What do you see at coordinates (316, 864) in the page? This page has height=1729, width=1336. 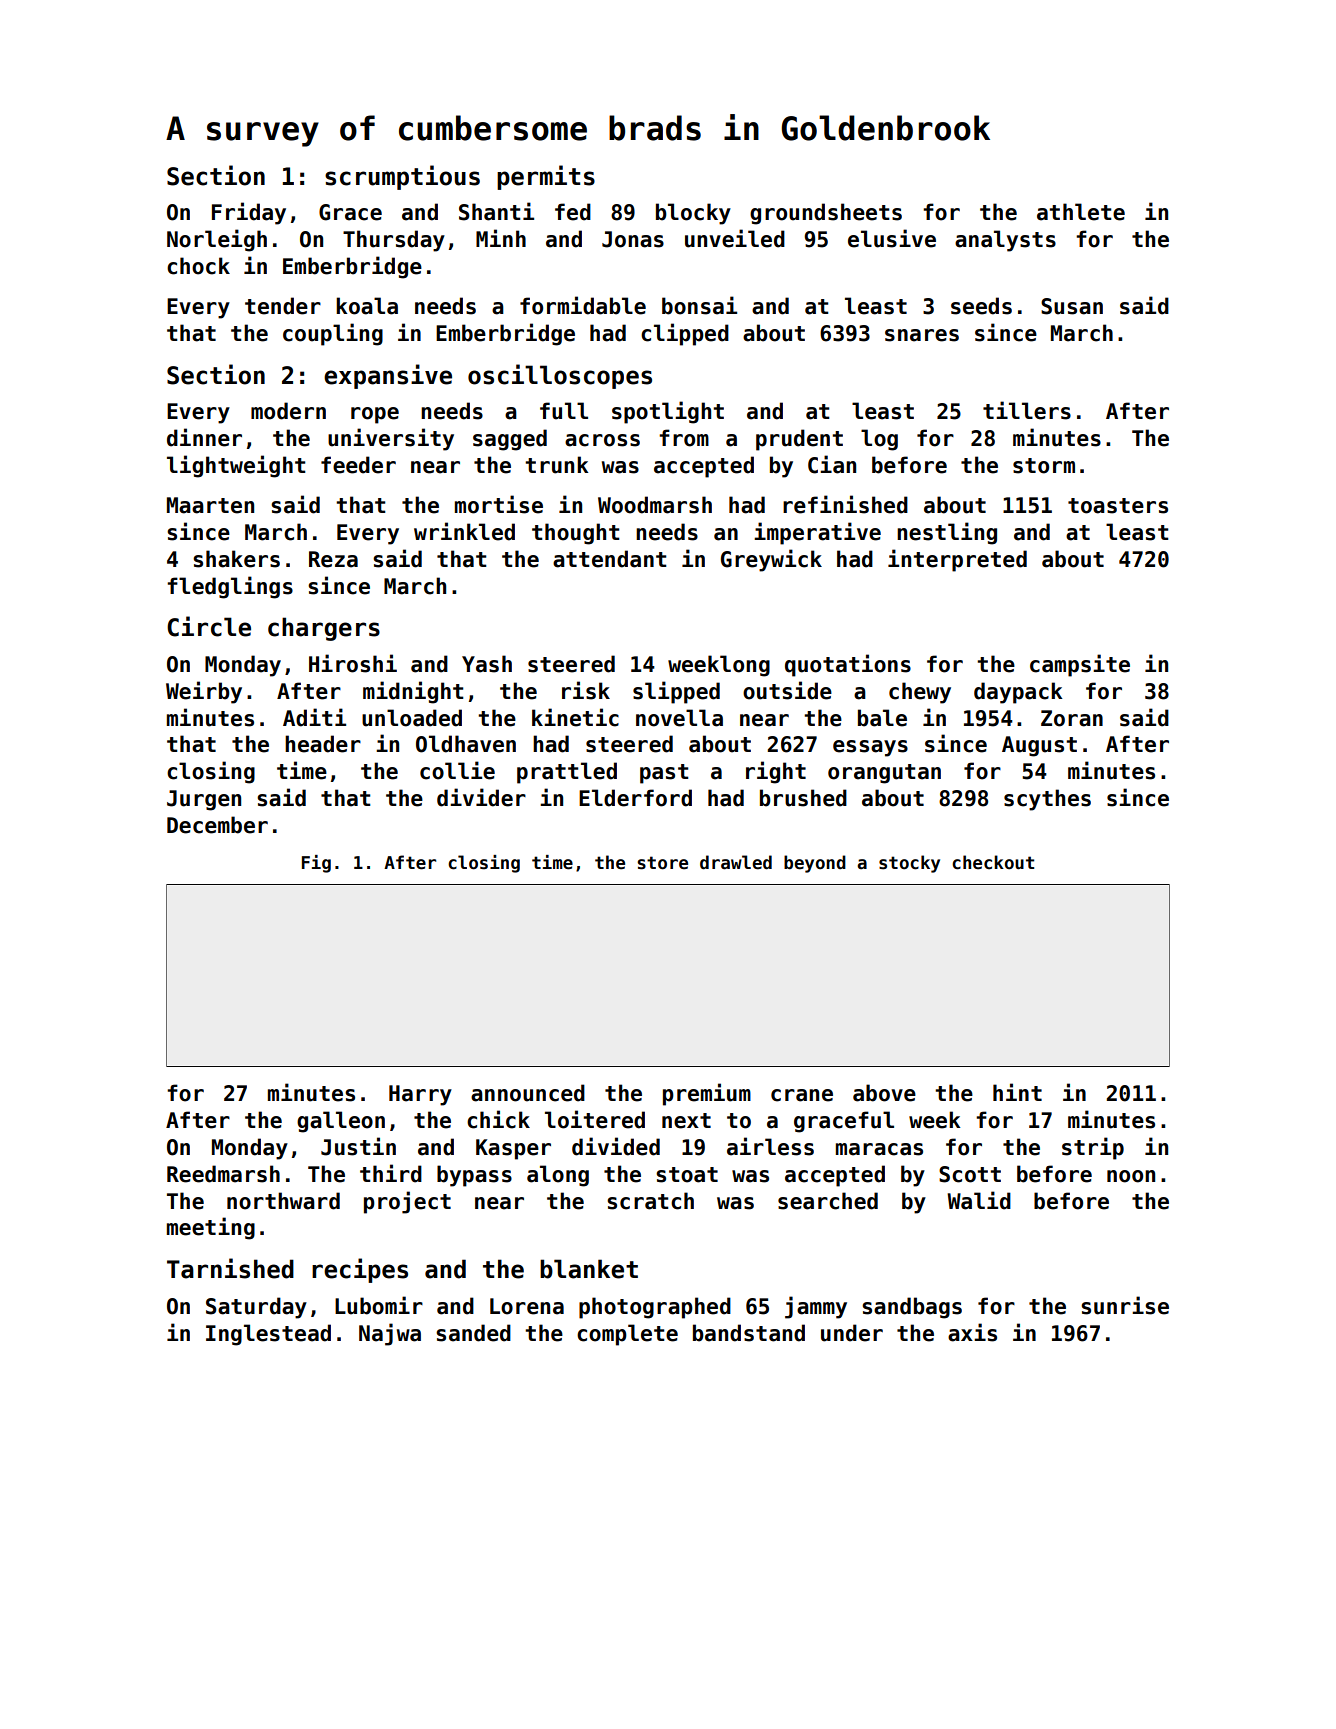 I see `Fig` at bounding box center [316, 864].
